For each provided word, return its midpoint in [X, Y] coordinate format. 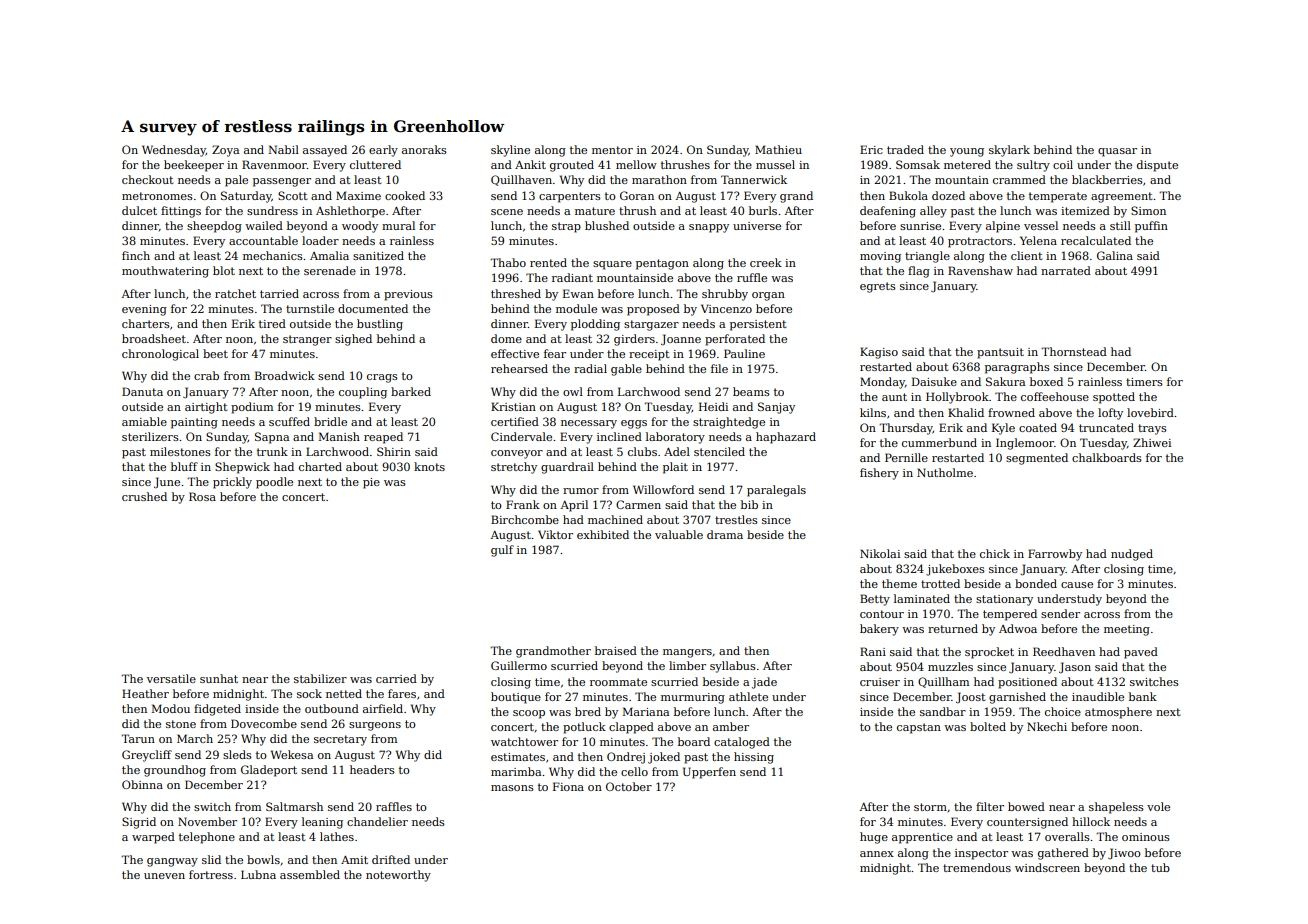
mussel [775, 164]
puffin [1151, 227]
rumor [581, 491]
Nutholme [945, 472]
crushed [144, 496]
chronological [160, 355]
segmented [1037, 459]
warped [153, 838]
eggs [634, 424]
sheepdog [214, 227]
